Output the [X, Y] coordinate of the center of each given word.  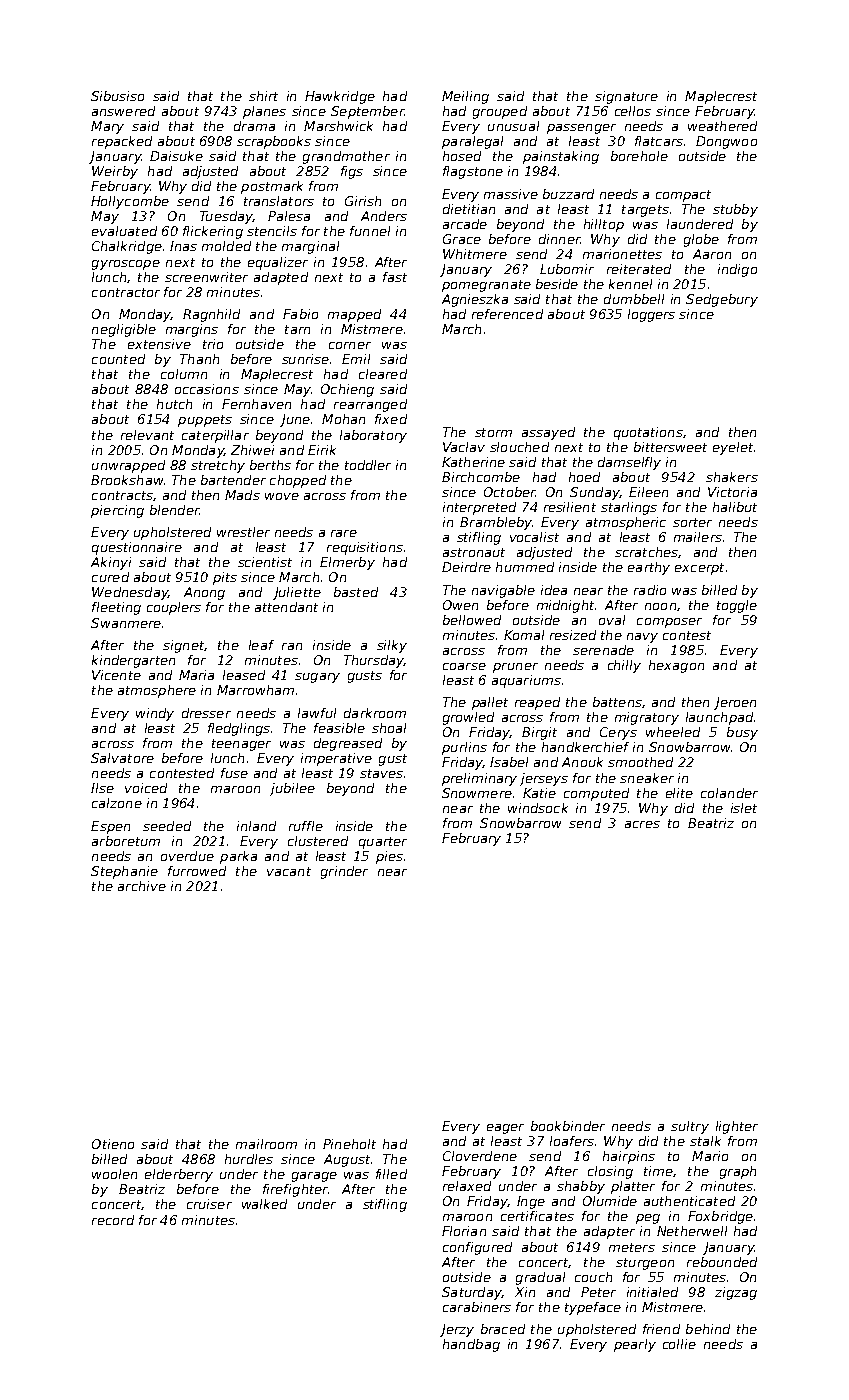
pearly [635, 1345]
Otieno [113, 1144]
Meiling [465, 97]
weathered [722, 126]
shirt [263, 96]
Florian [464, 1231]
